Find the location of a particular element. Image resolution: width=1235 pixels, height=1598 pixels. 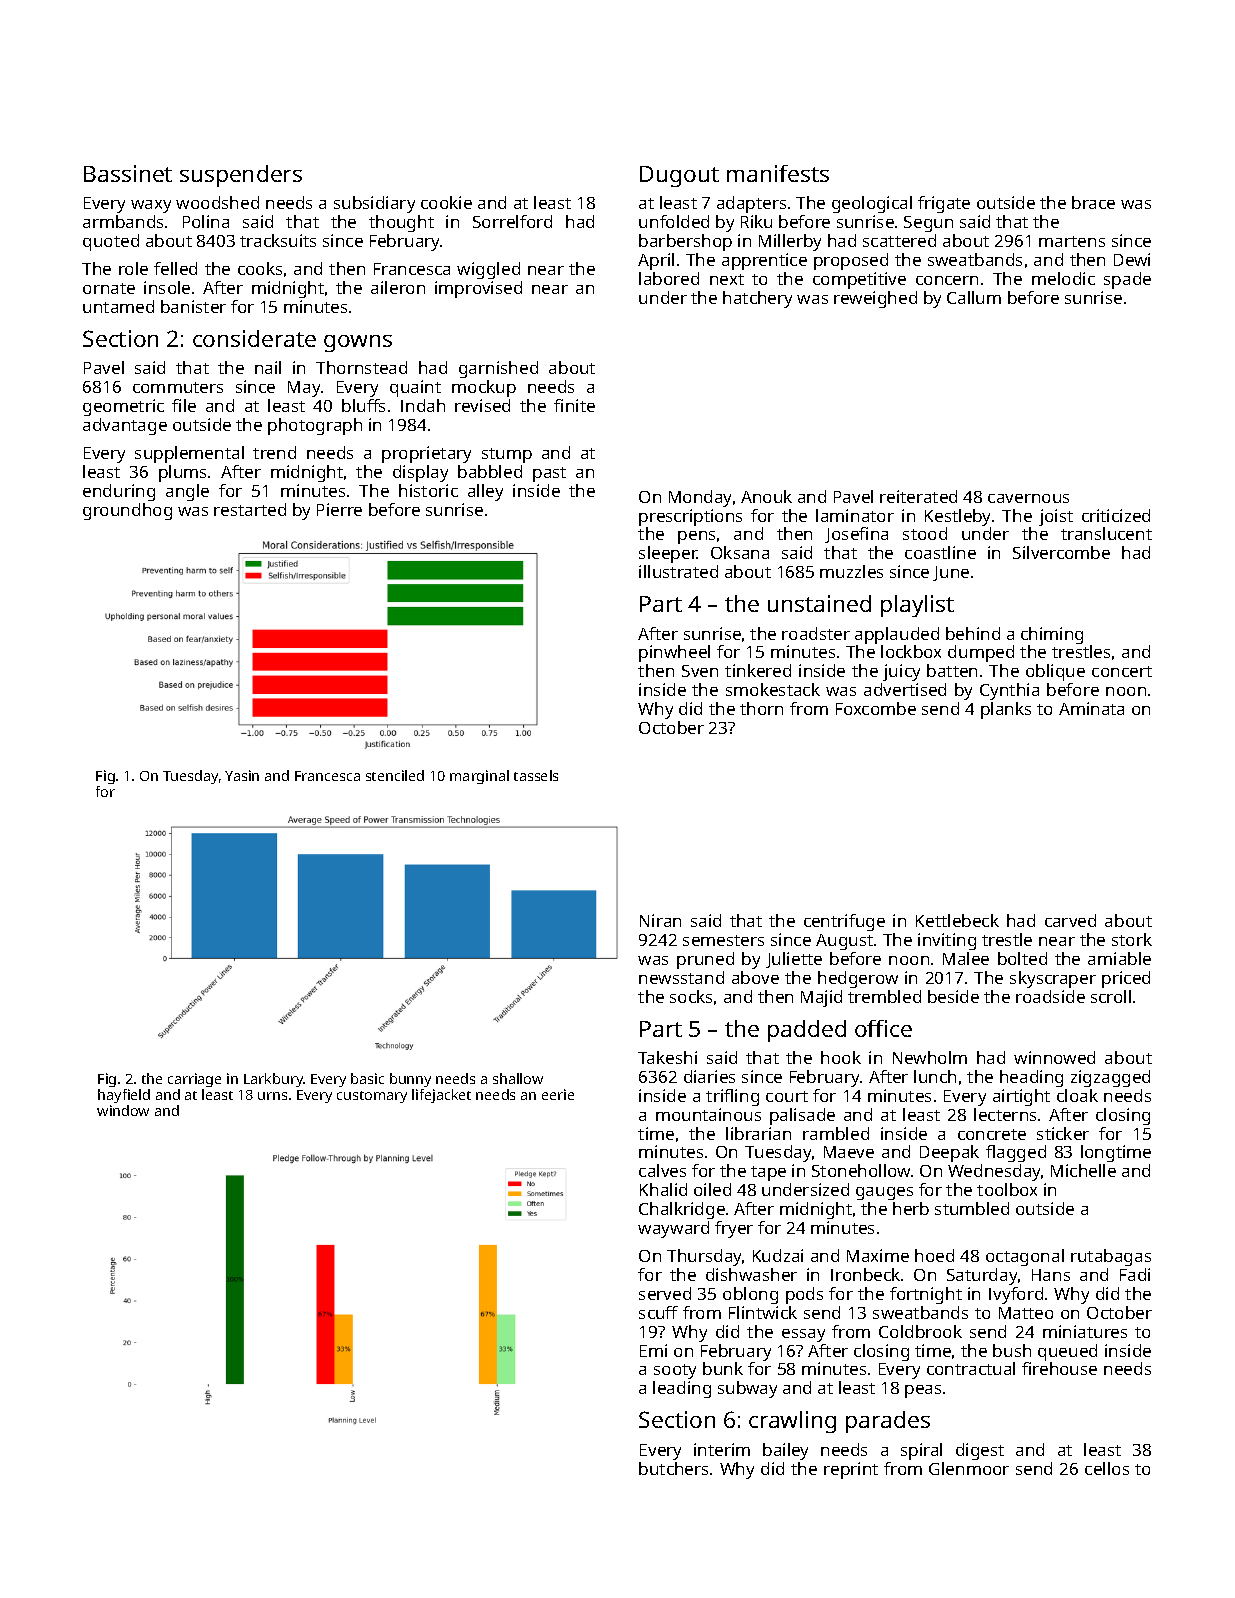

shallow is located at coordinates (518, 1078).
